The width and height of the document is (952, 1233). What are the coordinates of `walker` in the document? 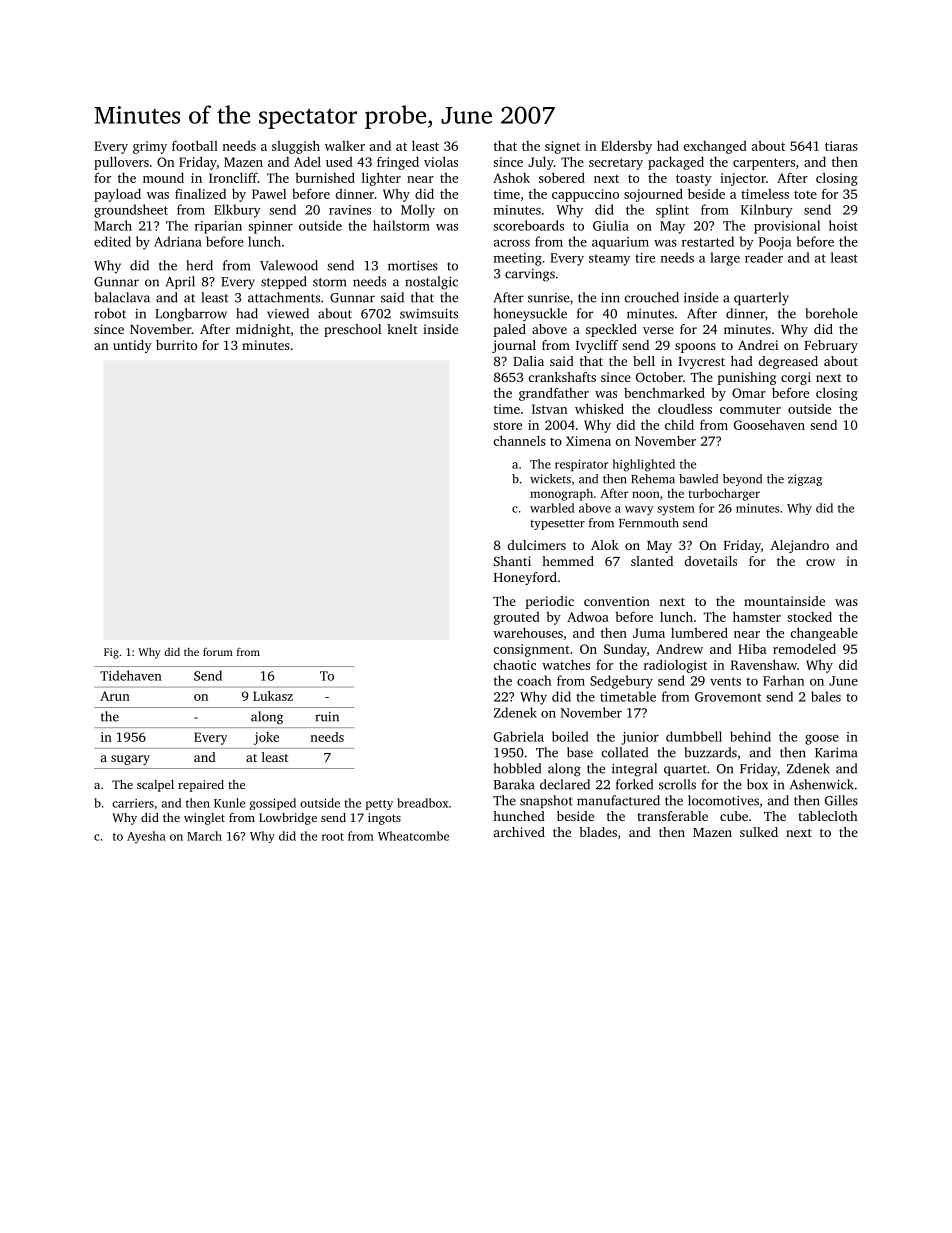 It's located at (345, 146).
